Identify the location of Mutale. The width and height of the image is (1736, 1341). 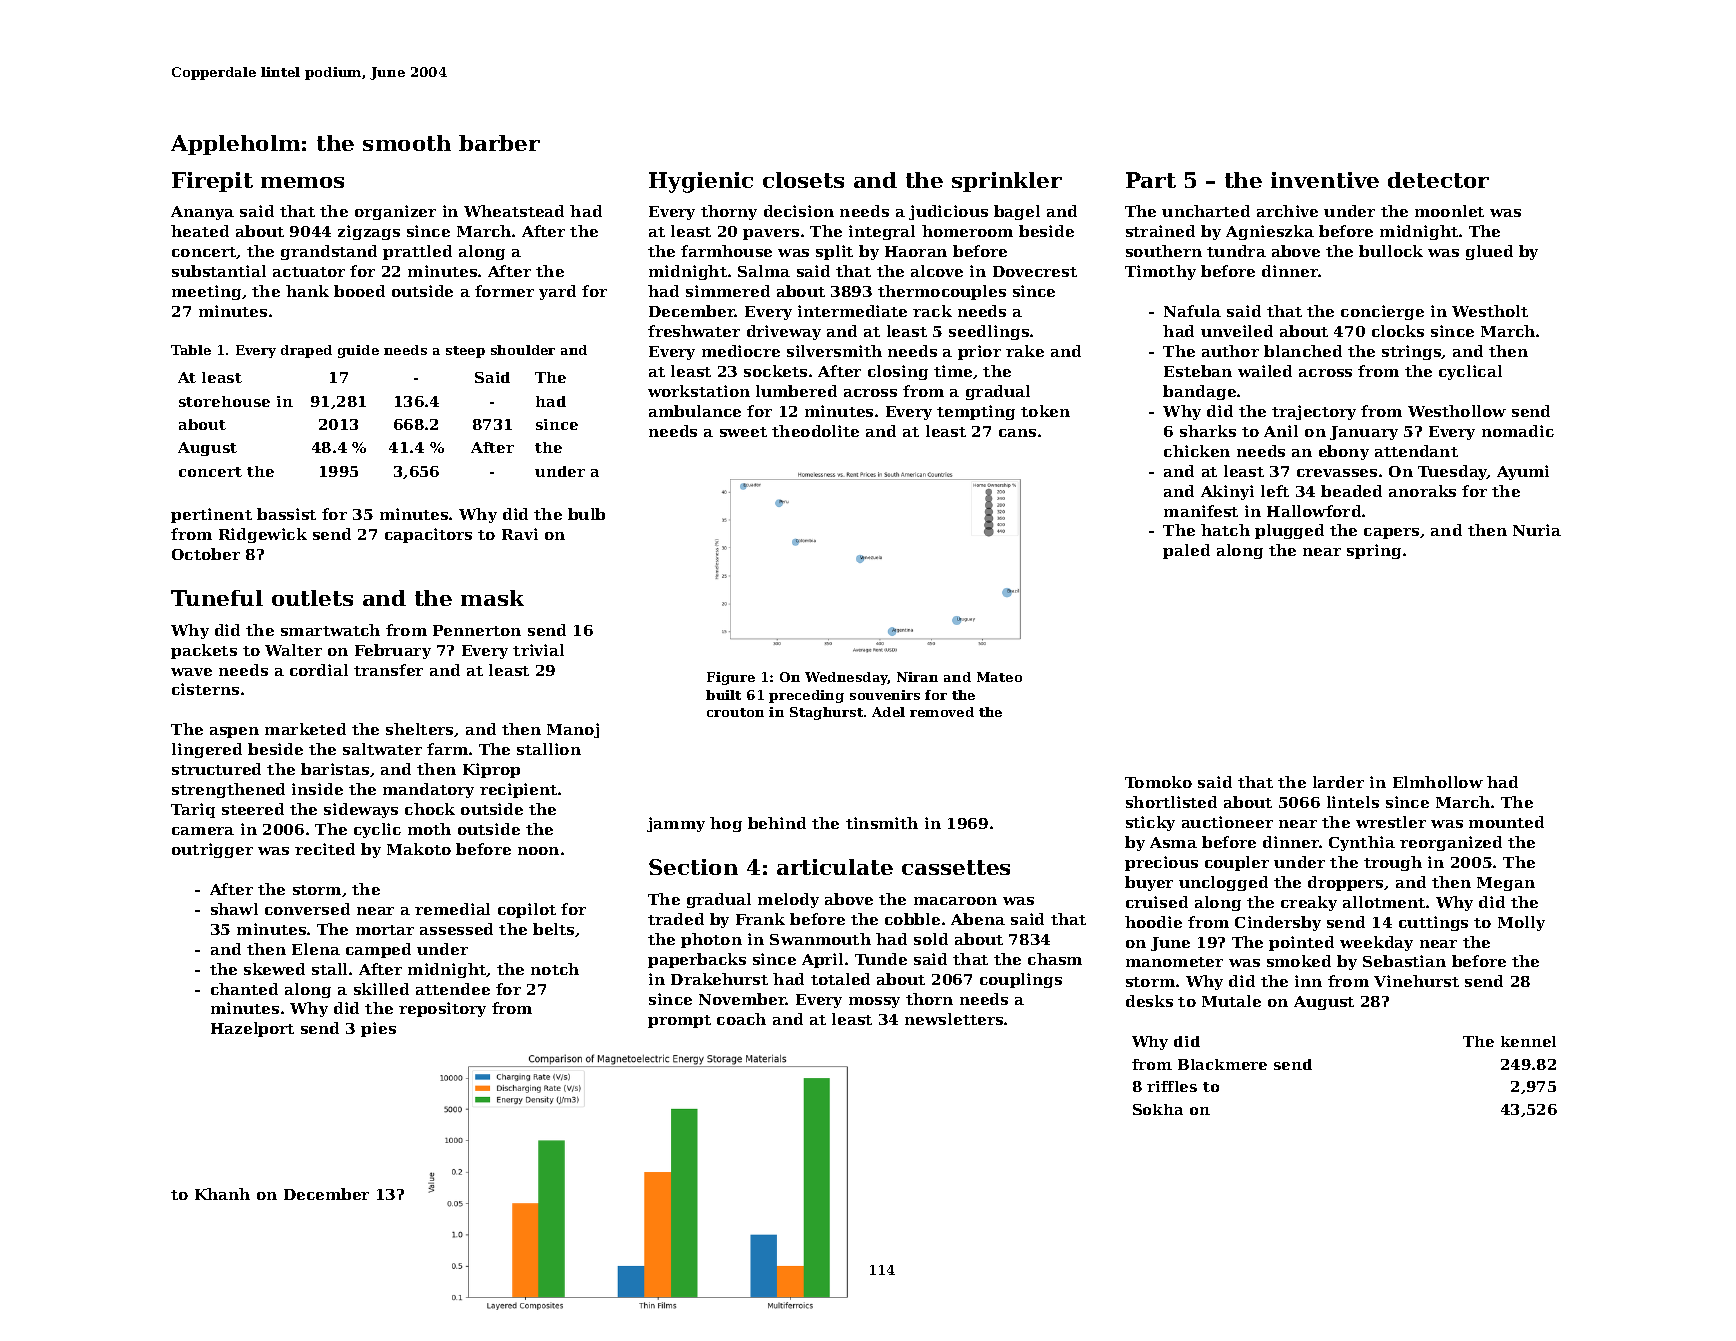
(1231, 1001).
